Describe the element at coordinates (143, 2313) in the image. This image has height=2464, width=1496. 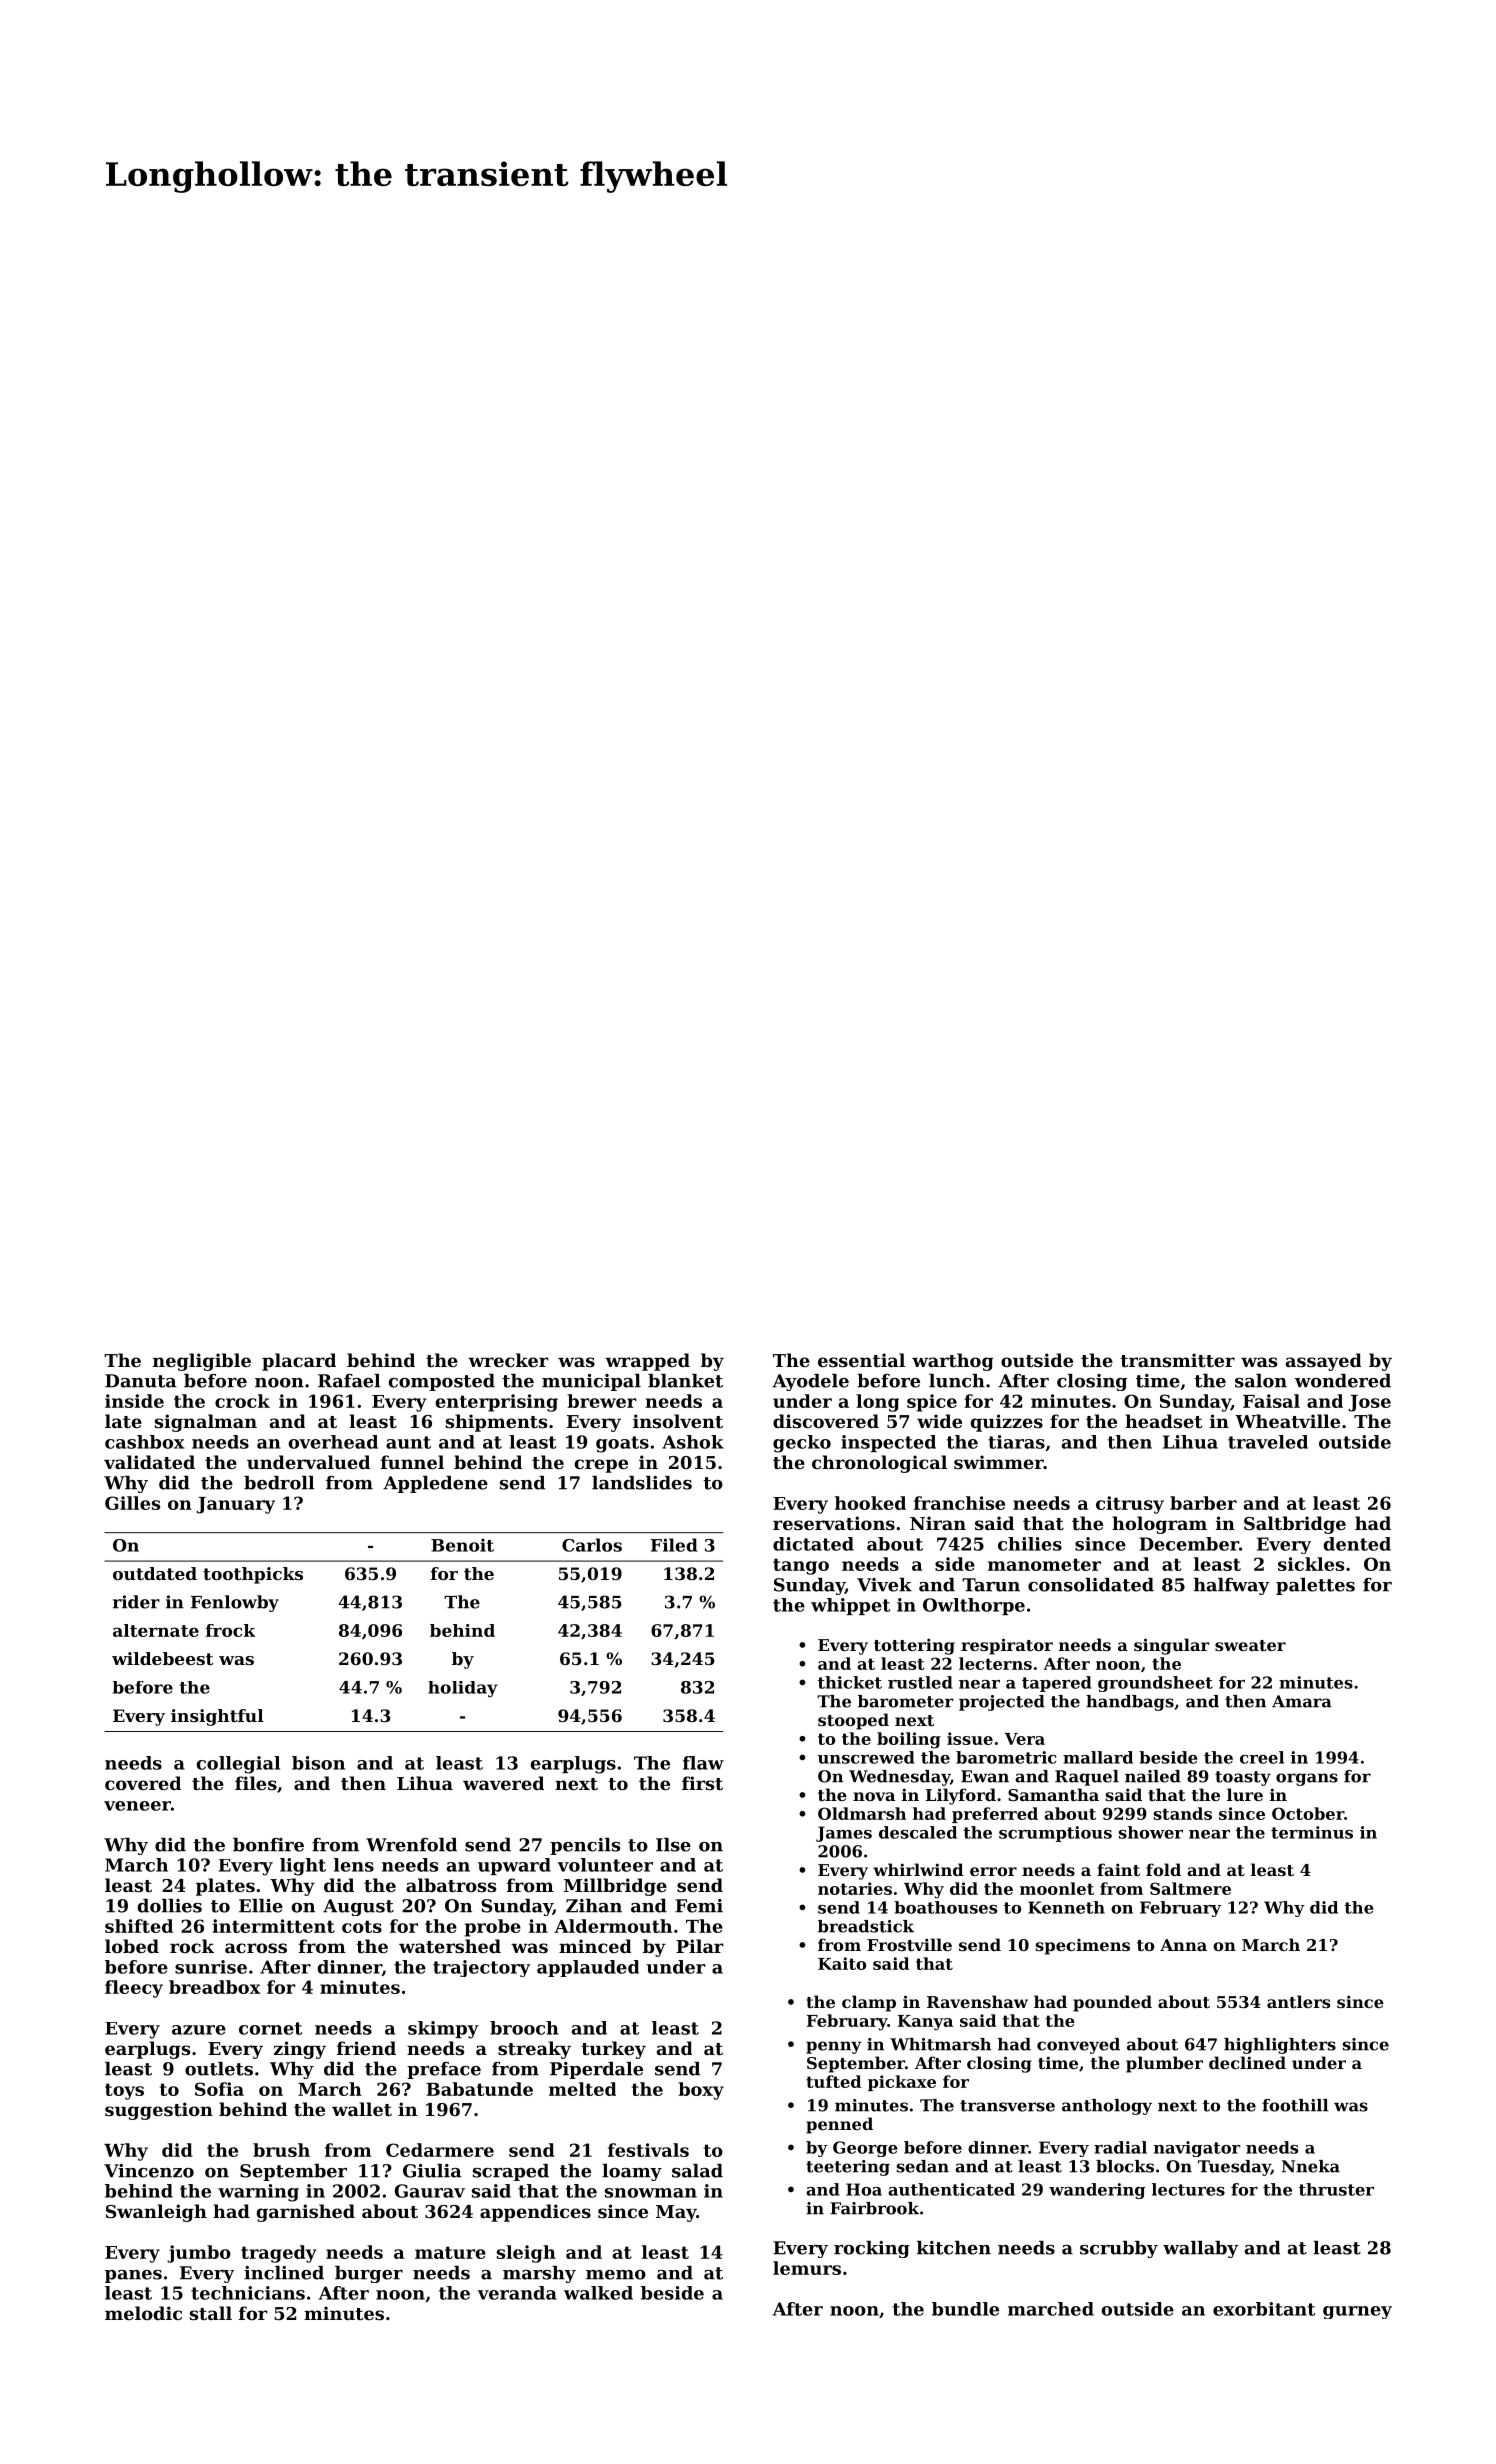
I see `melodic` at that location.
